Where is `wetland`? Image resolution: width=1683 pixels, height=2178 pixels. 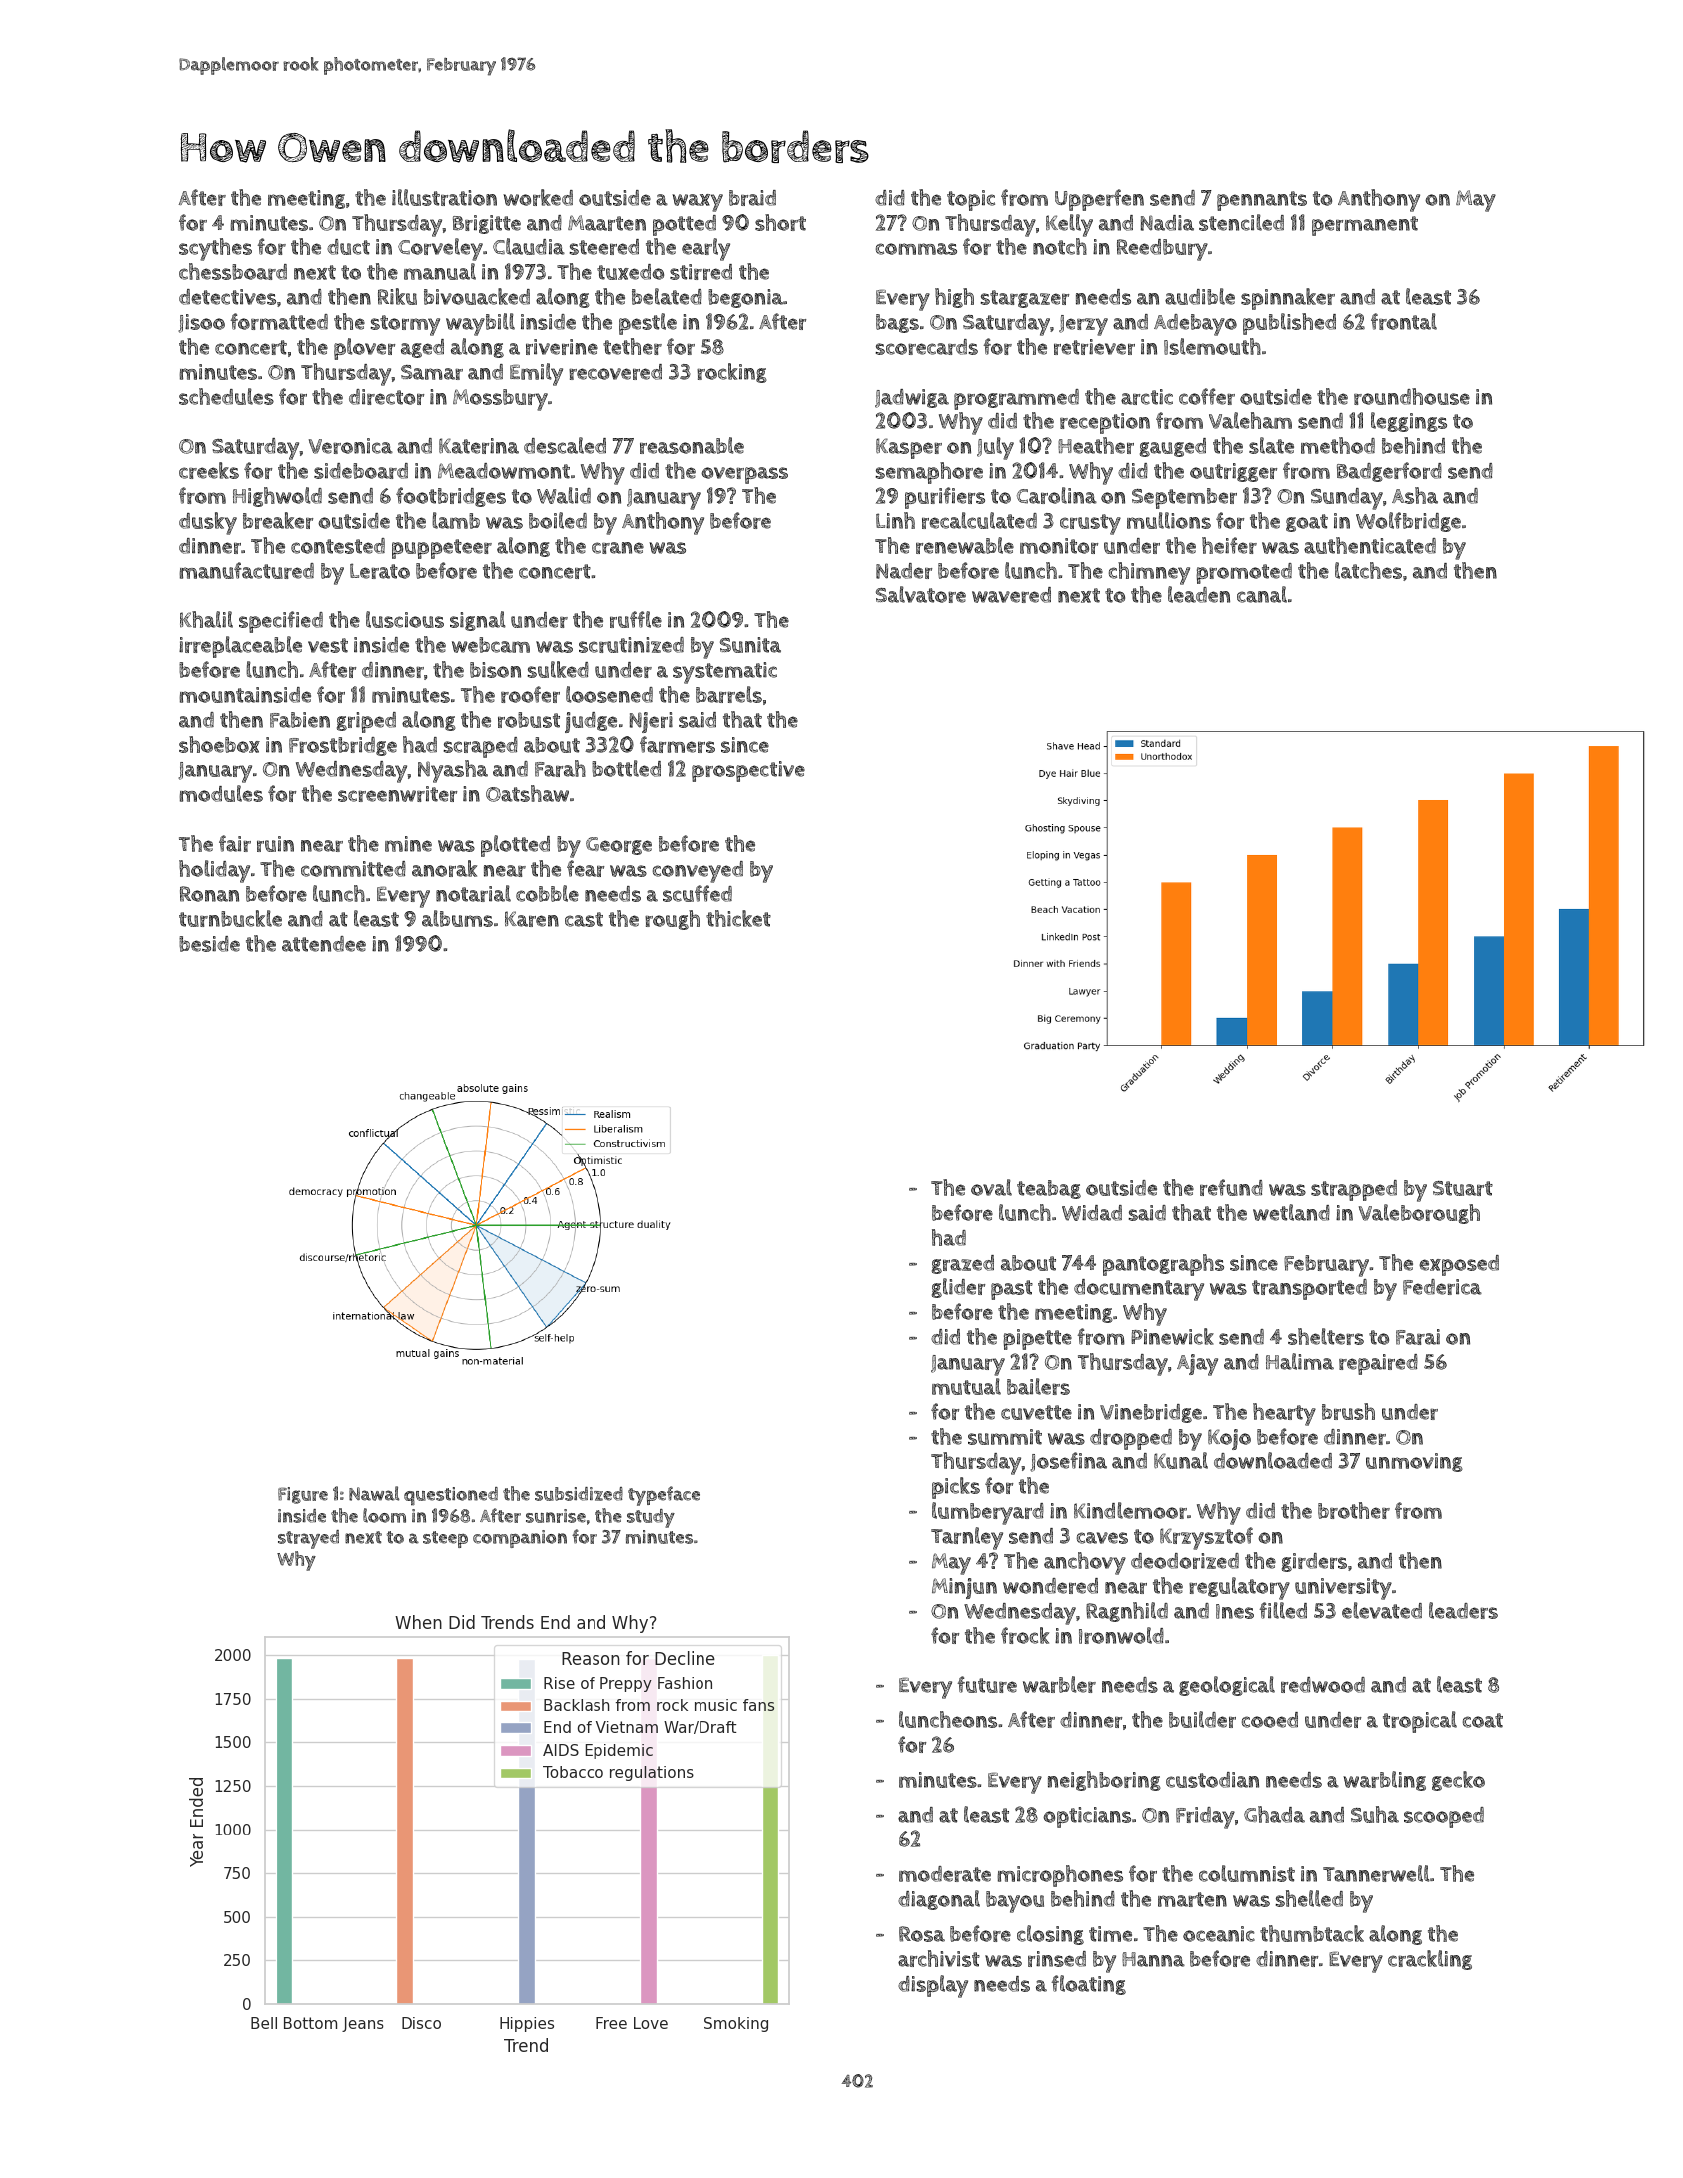 wetland is located at coordinates (1291, 1212).
